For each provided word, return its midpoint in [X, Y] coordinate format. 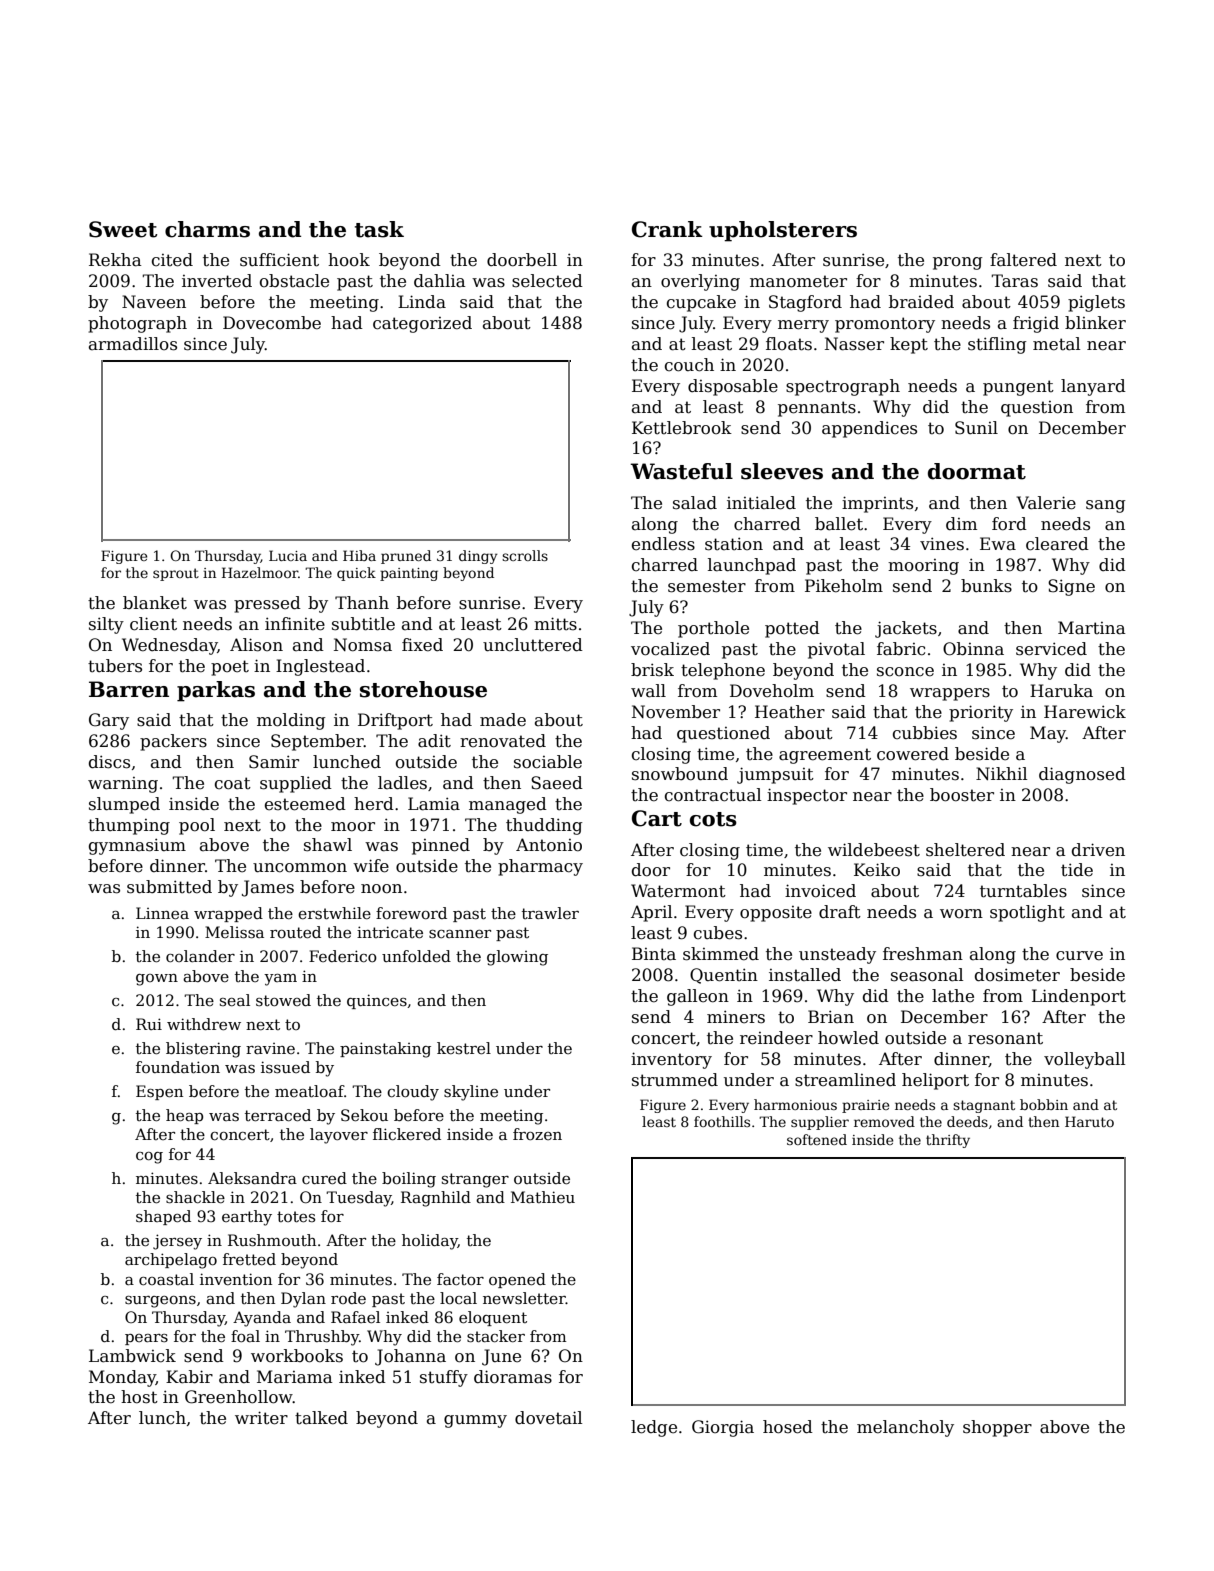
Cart [657, 818]
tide [1077, 870]
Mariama [295, 1377]
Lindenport [1079, 997]
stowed [283, 1000]
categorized [422, 324]
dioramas [513, 1377]
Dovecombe [272, 323]
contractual [713, 795]
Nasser [854, 344]
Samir [274, 762]
